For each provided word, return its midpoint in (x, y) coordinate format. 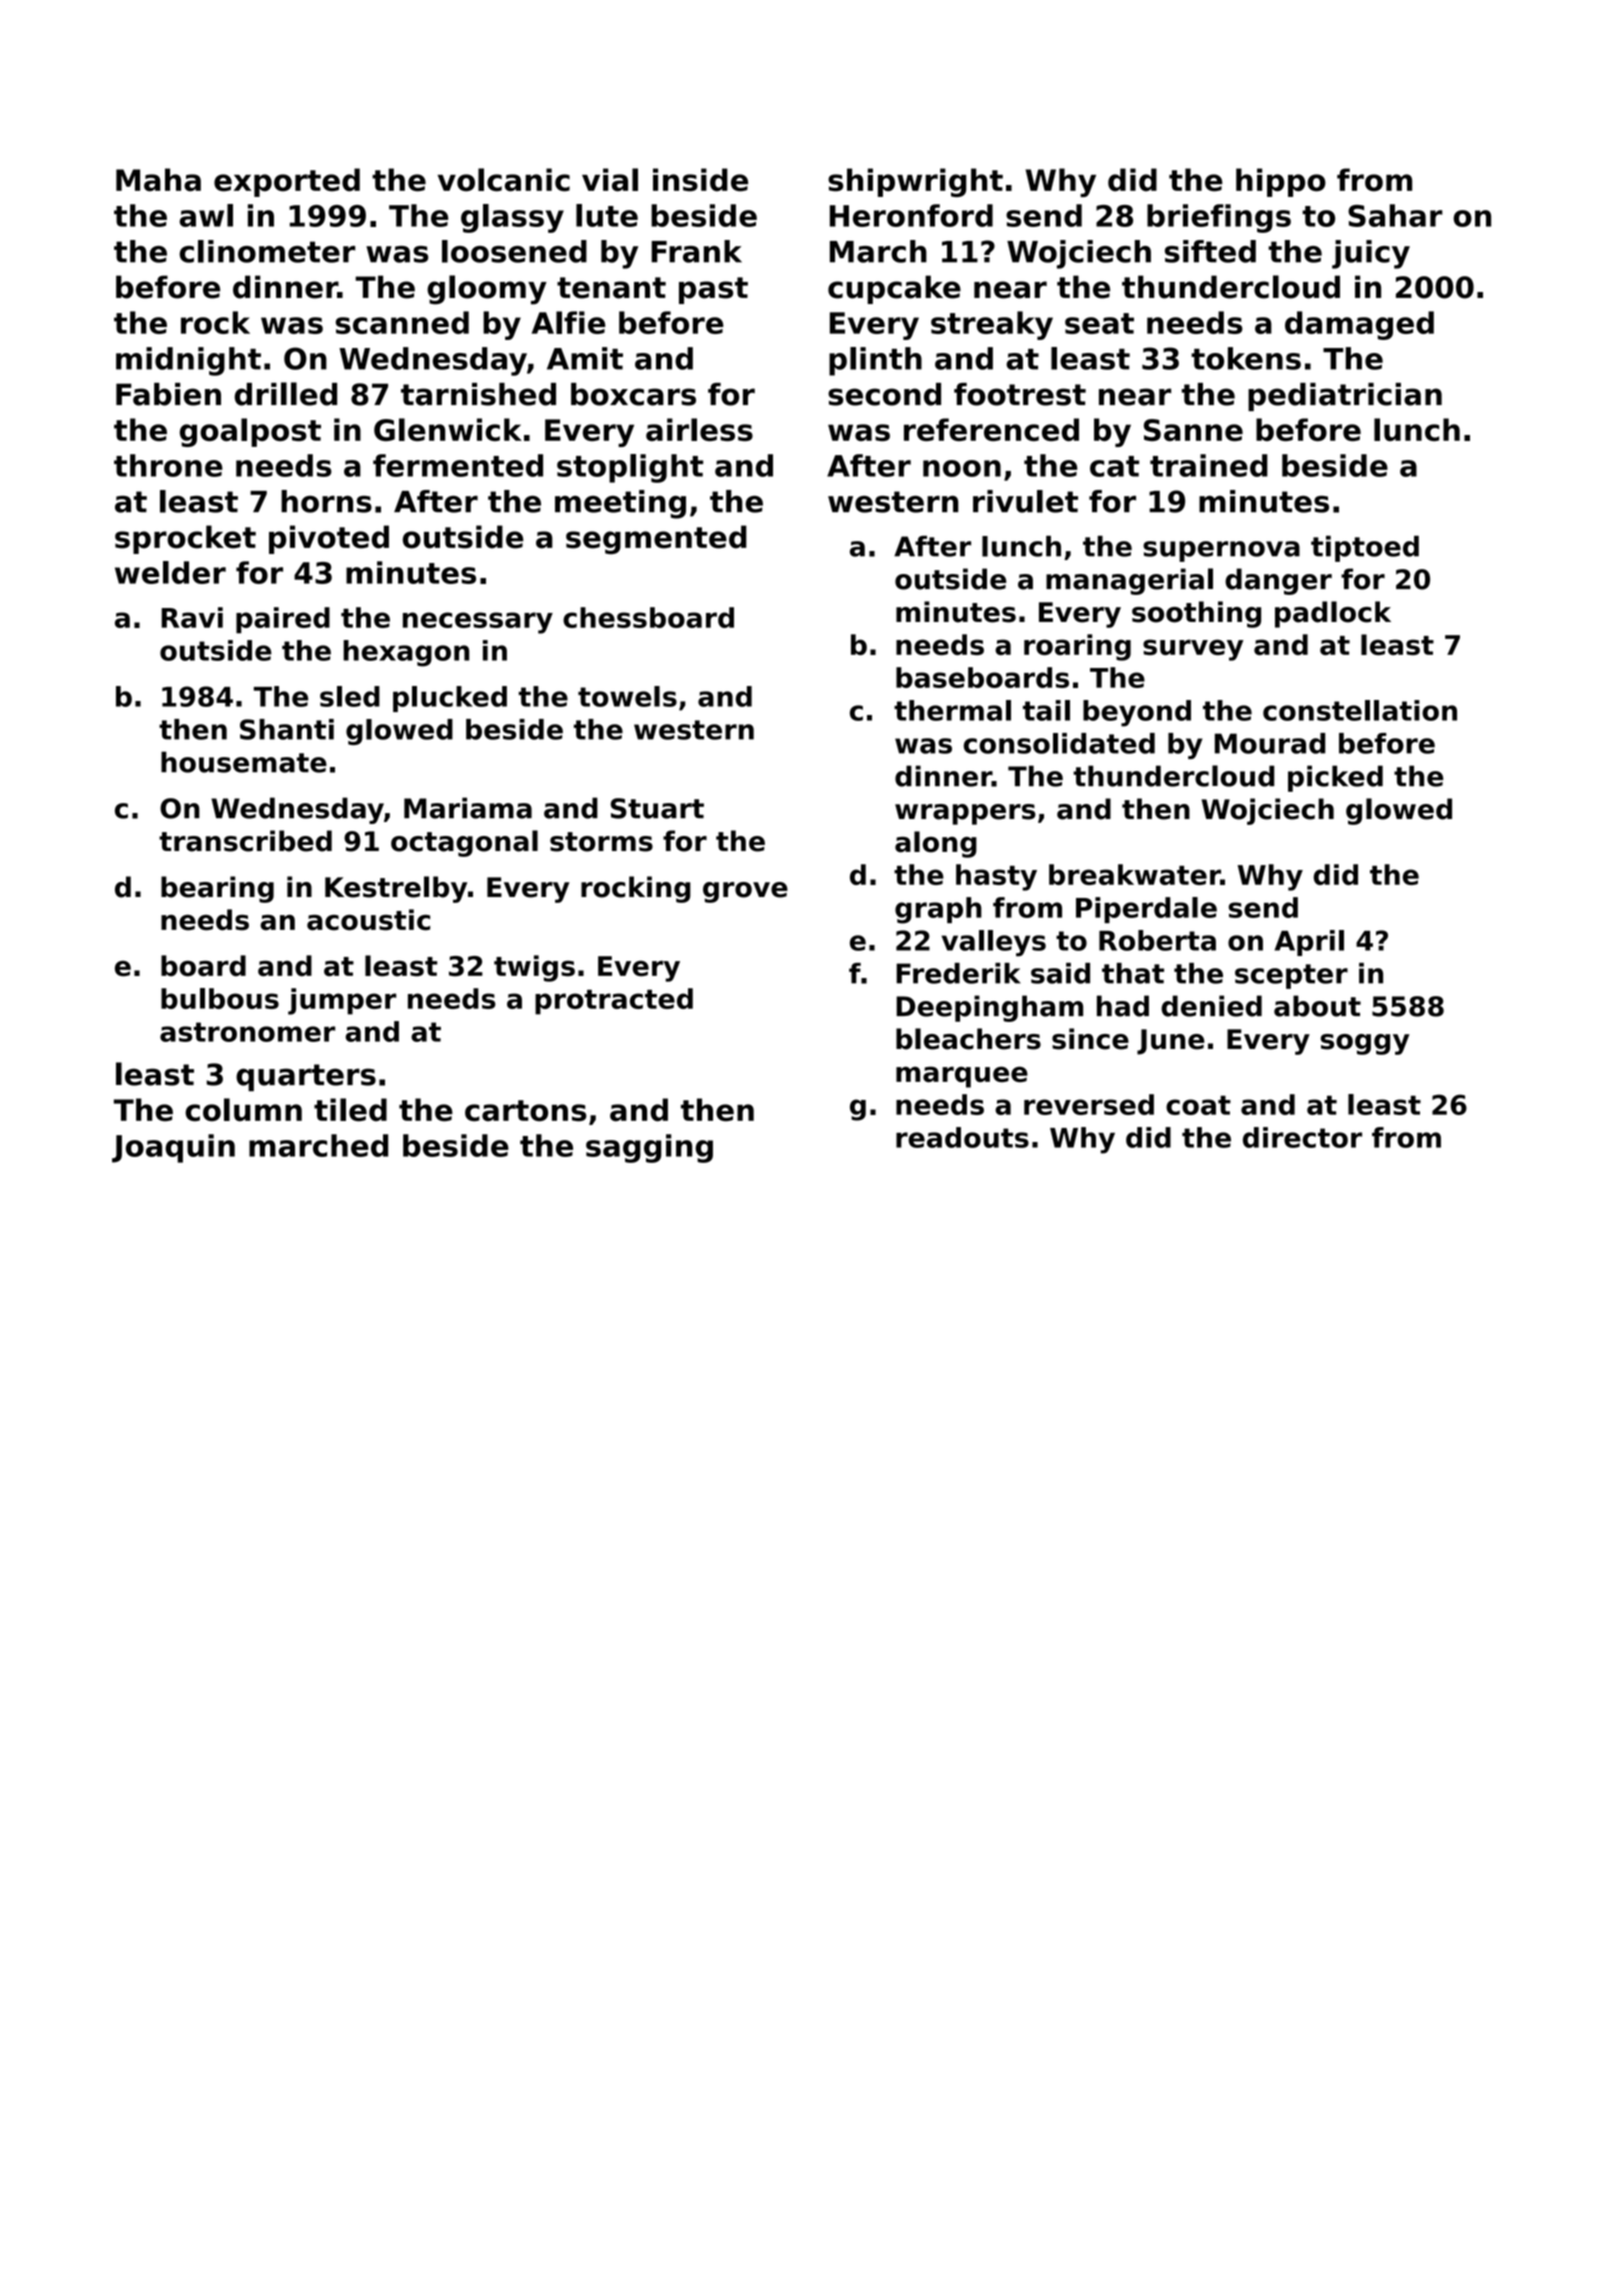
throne (168, 465)
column (243, 1110)
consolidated (1059, 743)
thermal (952, 710)
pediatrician (1345, 397)
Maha (158, 180)
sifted (1210, 251)
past (713, 290)
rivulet (1025, 501)
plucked (450, 699)
